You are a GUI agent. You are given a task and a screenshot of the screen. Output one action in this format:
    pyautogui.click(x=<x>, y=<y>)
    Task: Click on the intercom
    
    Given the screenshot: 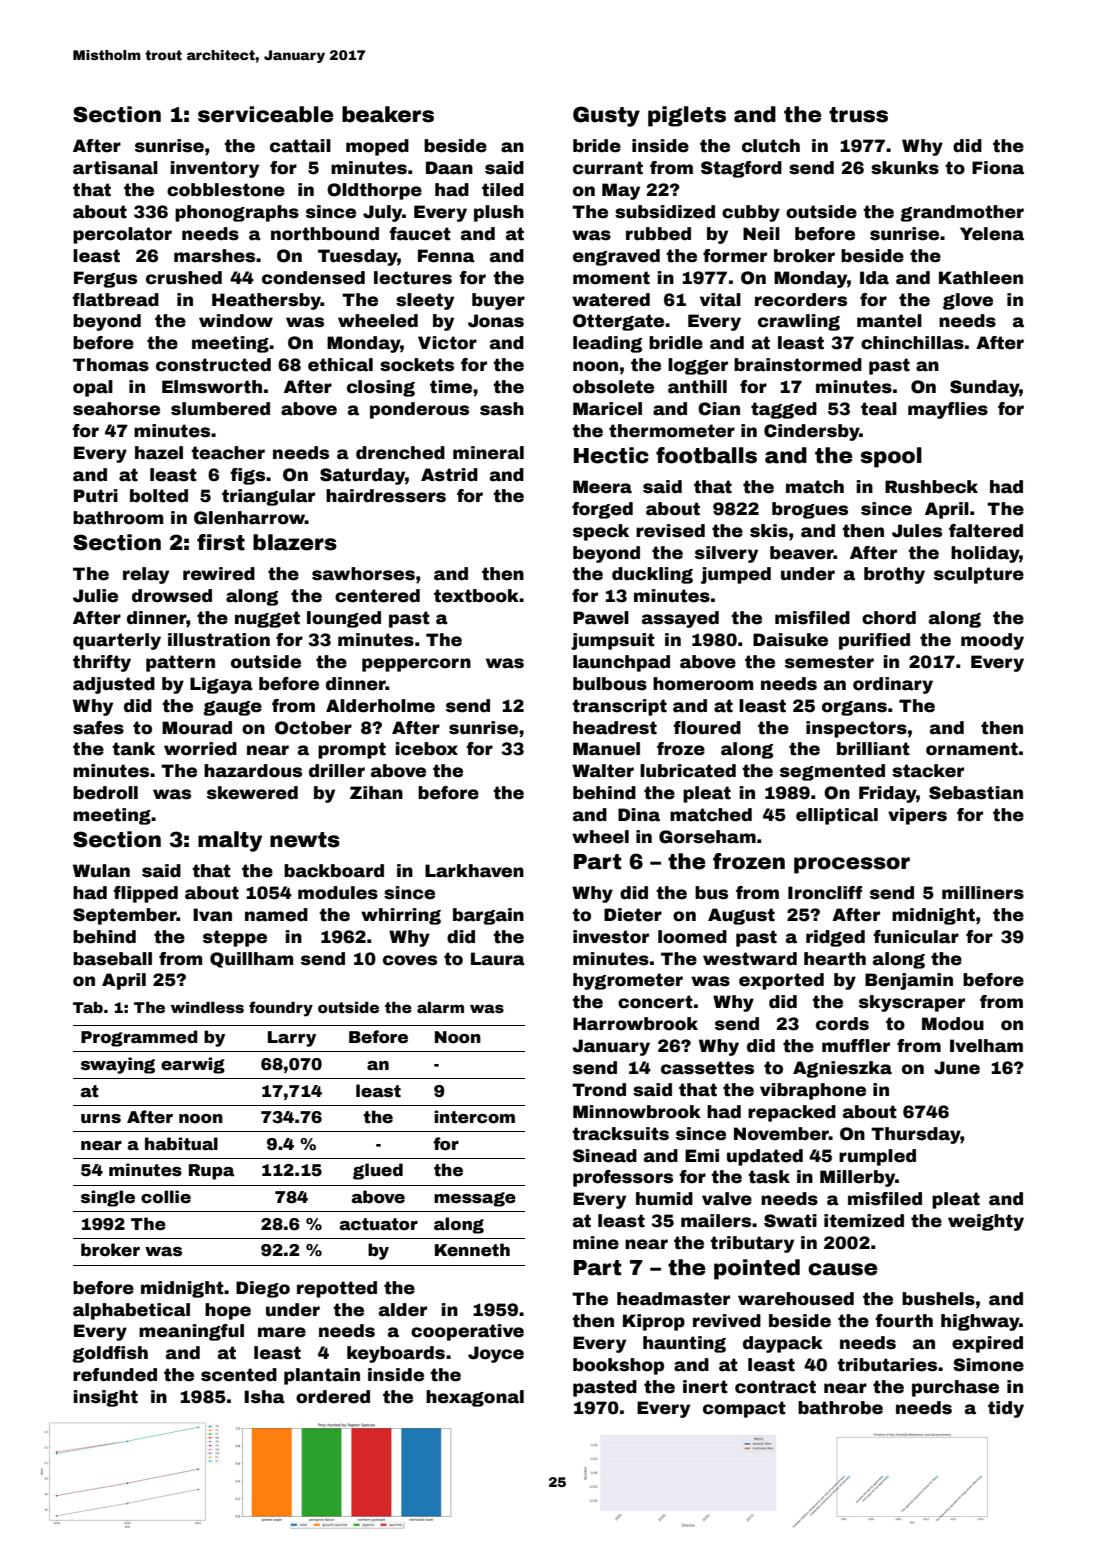 What is the action you would take?
    pyautogui.click(x=474, y=1117)
